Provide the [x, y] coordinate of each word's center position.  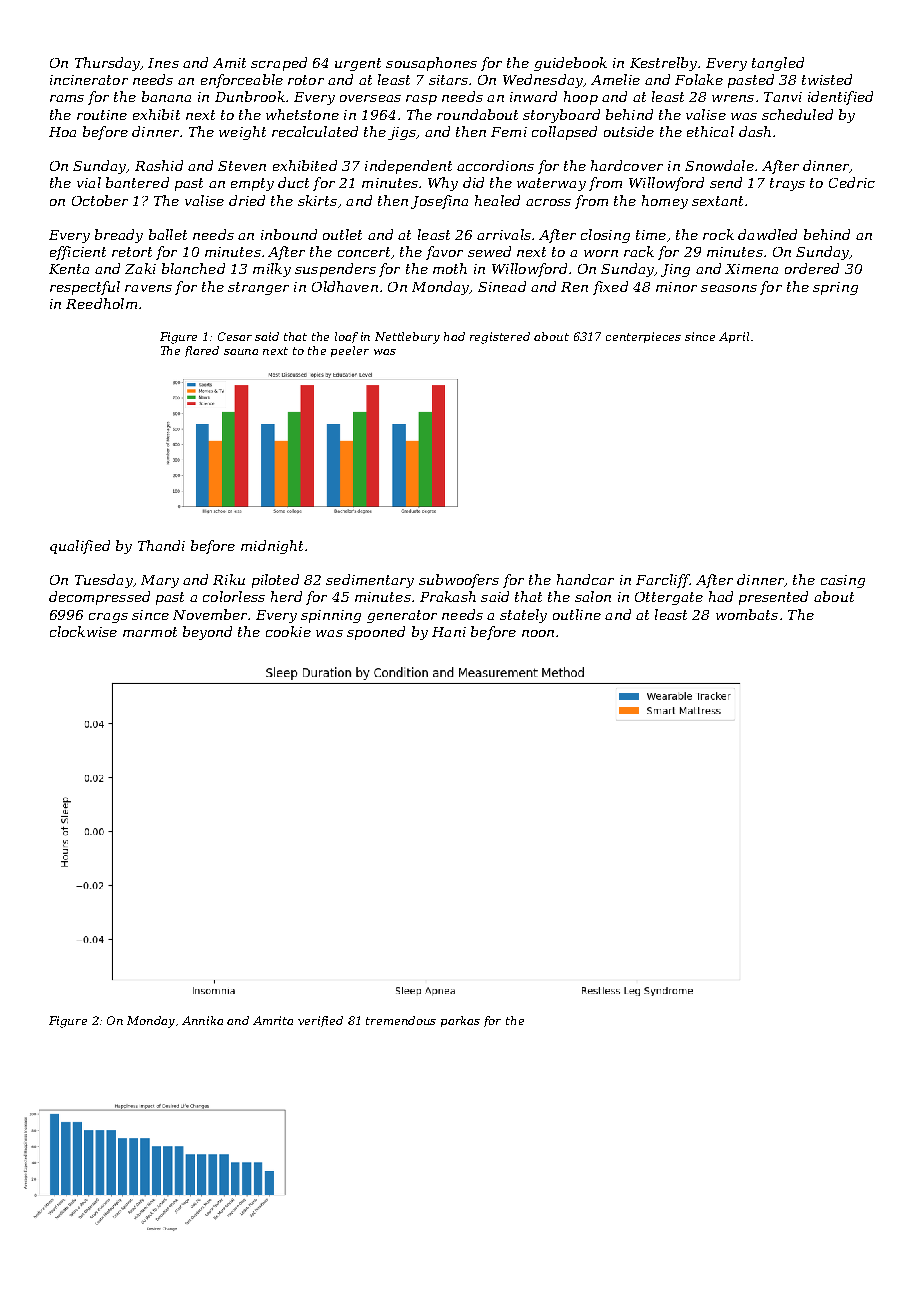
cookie [288, 631]
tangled [778, 64]
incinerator [89, 80]
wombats [747, 614]
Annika [202, 1020]
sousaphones [431, 64]
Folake [699, 79]
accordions [495, 165]
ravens [148, 288]
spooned [376, 633]
